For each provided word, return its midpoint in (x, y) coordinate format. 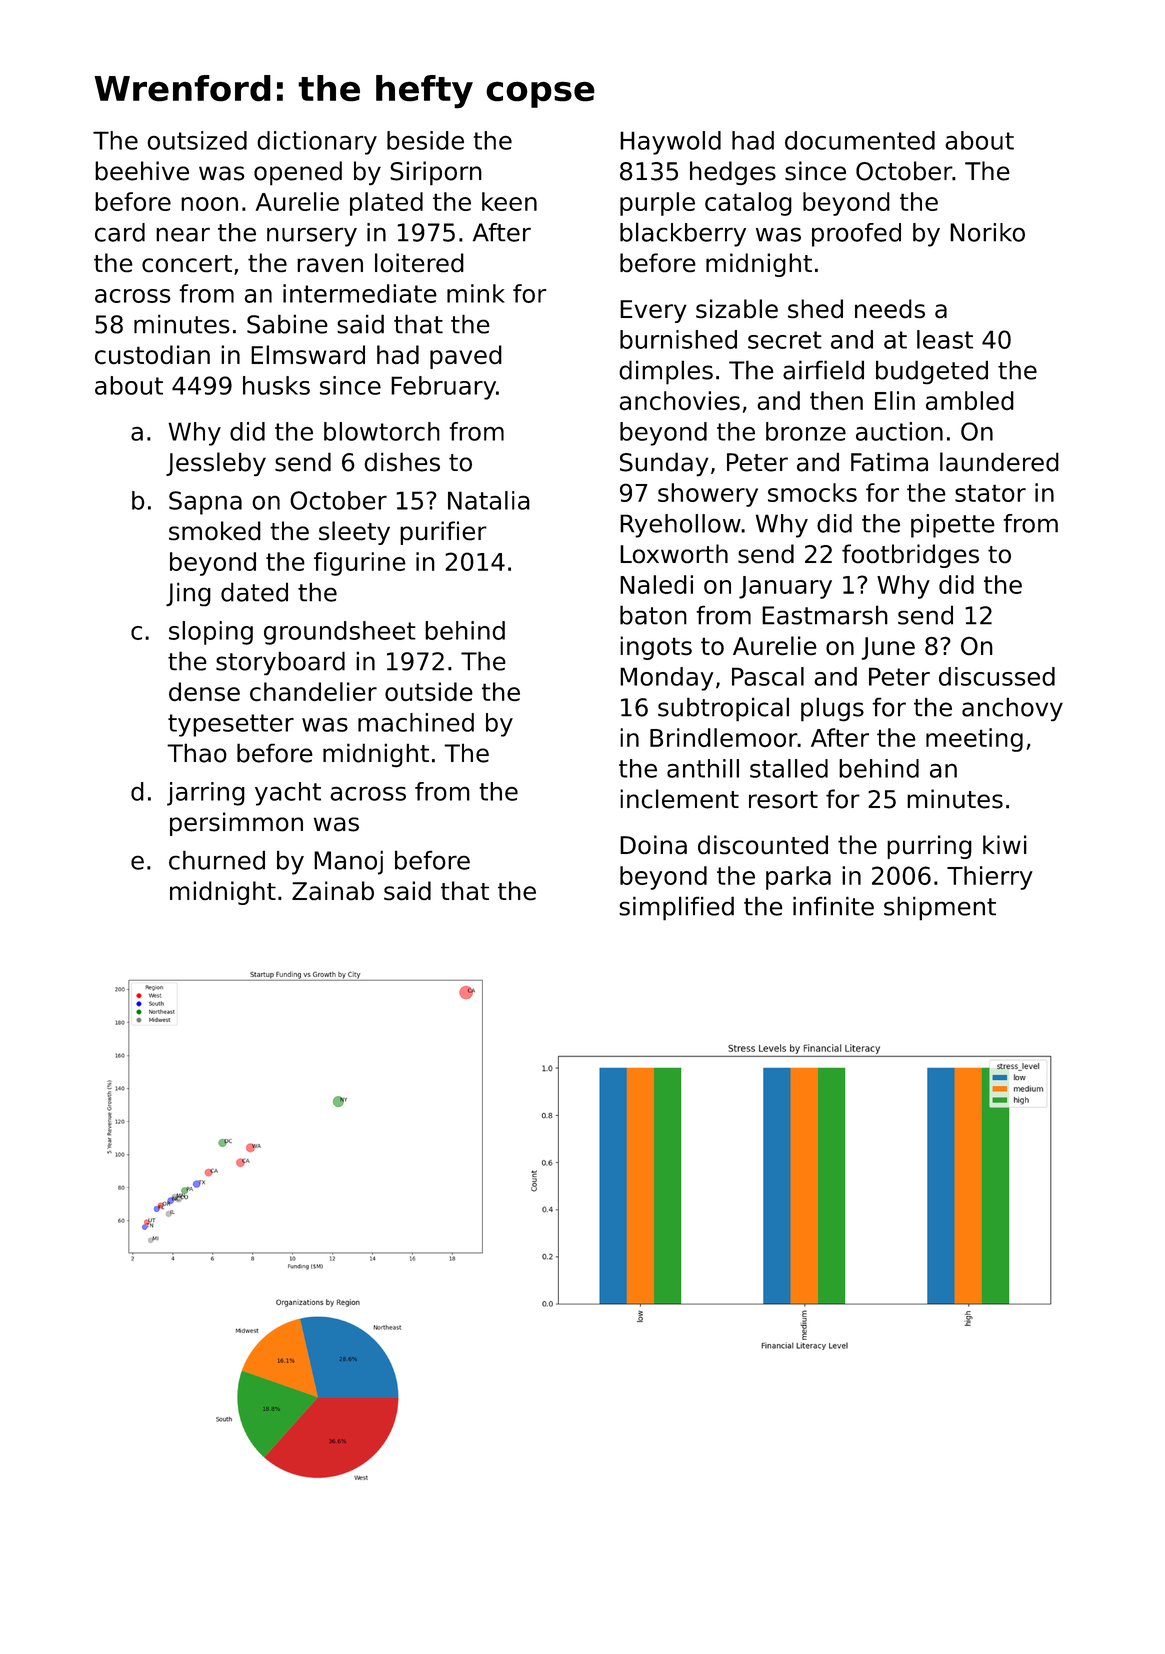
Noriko (987, 232)
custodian (152, 354)
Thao (197, 753)
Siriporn (436, 173)
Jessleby (216, 464)
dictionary (317, 143)
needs (890, 308)
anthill (703, 768)
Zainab (333, 890)
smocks (812, 492)
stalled (789, 768)
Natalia (489, 500)
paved (466, 357)
